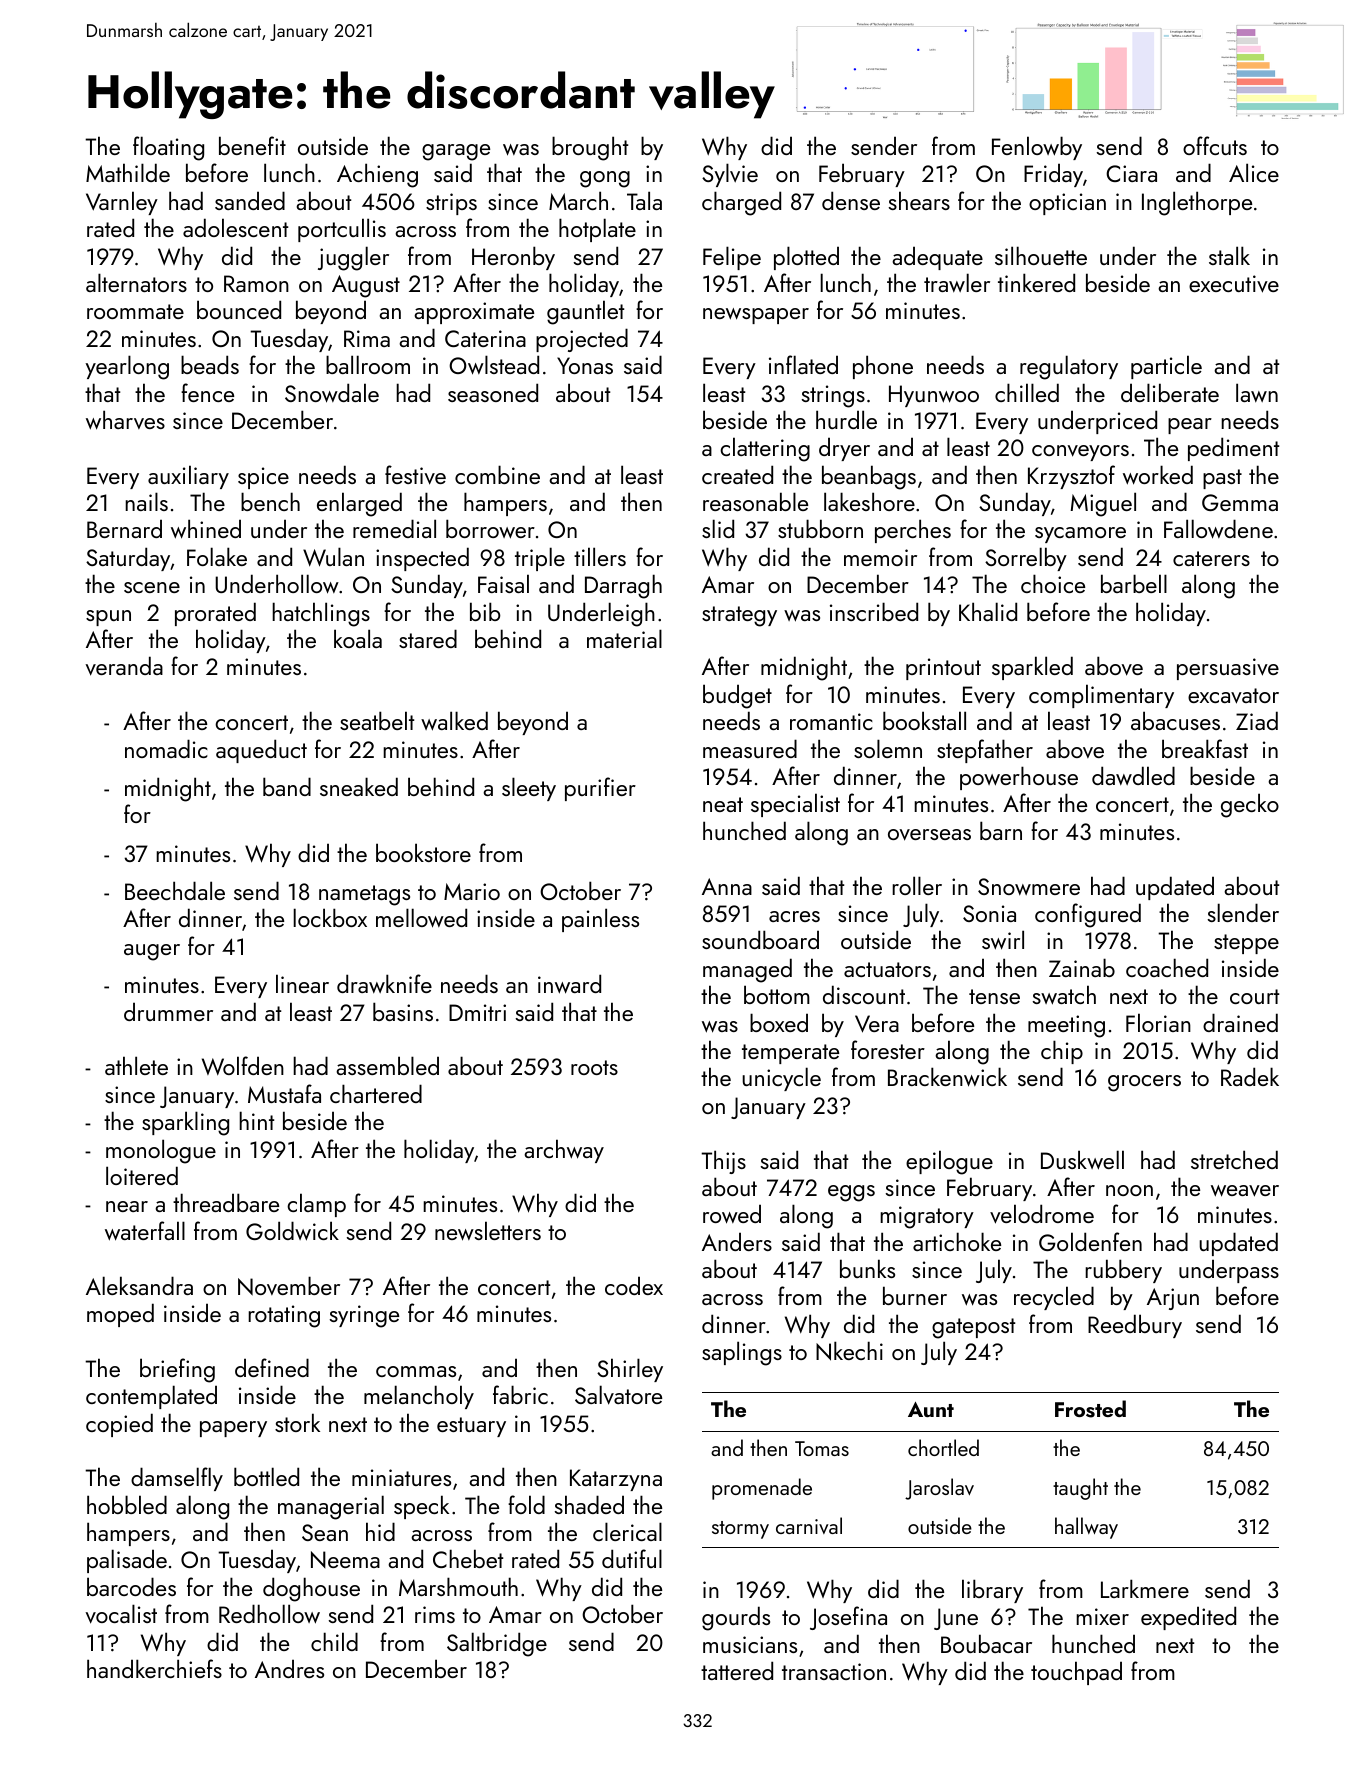 The image size is (1365, 1766). What do you see at coordinates (569, 984) in the page?
I see `inward` at bounding box center [569, 984].
